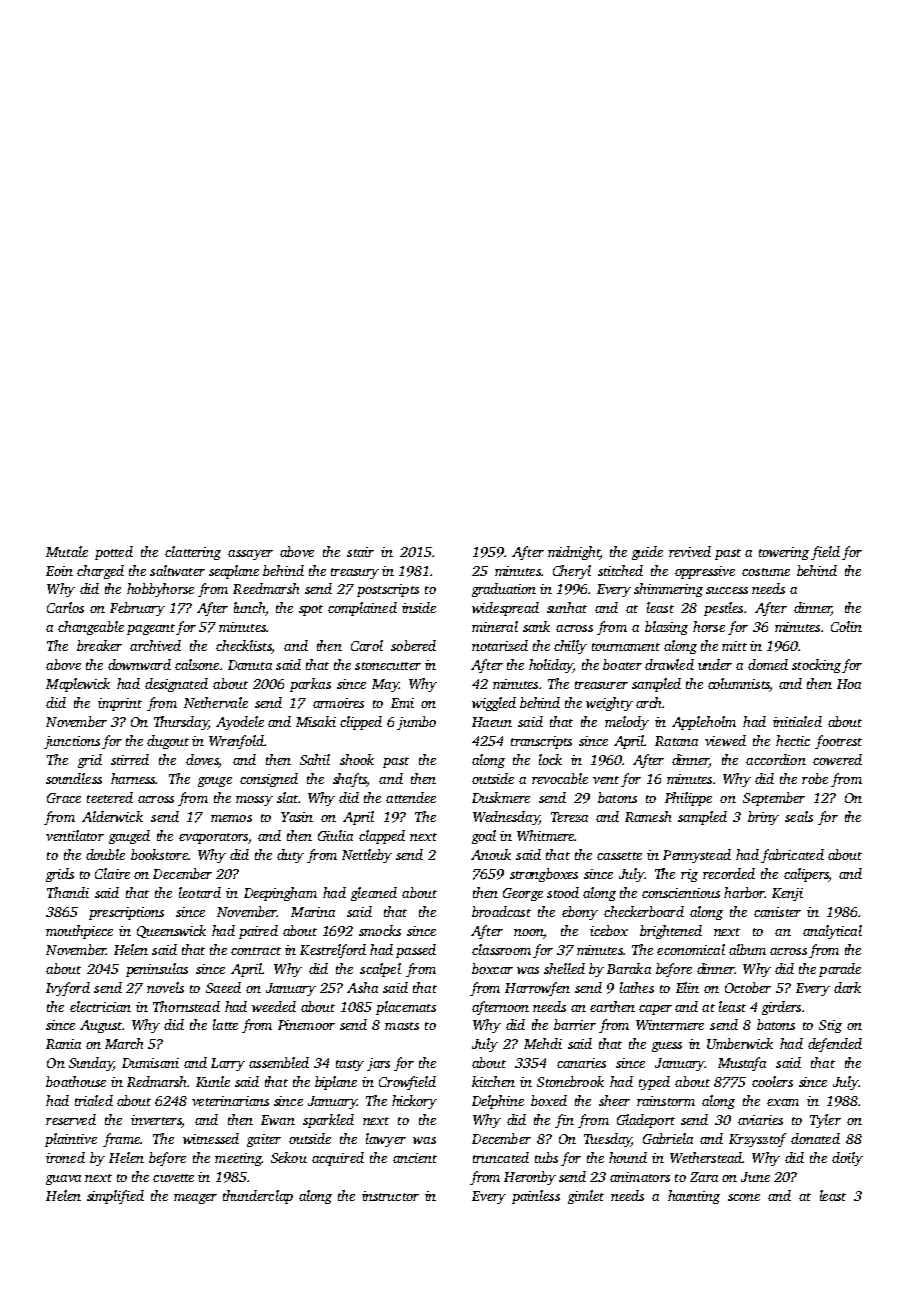  Describe the element at coordinates (523, 894) in the screenshot. I see `George` at that location.
